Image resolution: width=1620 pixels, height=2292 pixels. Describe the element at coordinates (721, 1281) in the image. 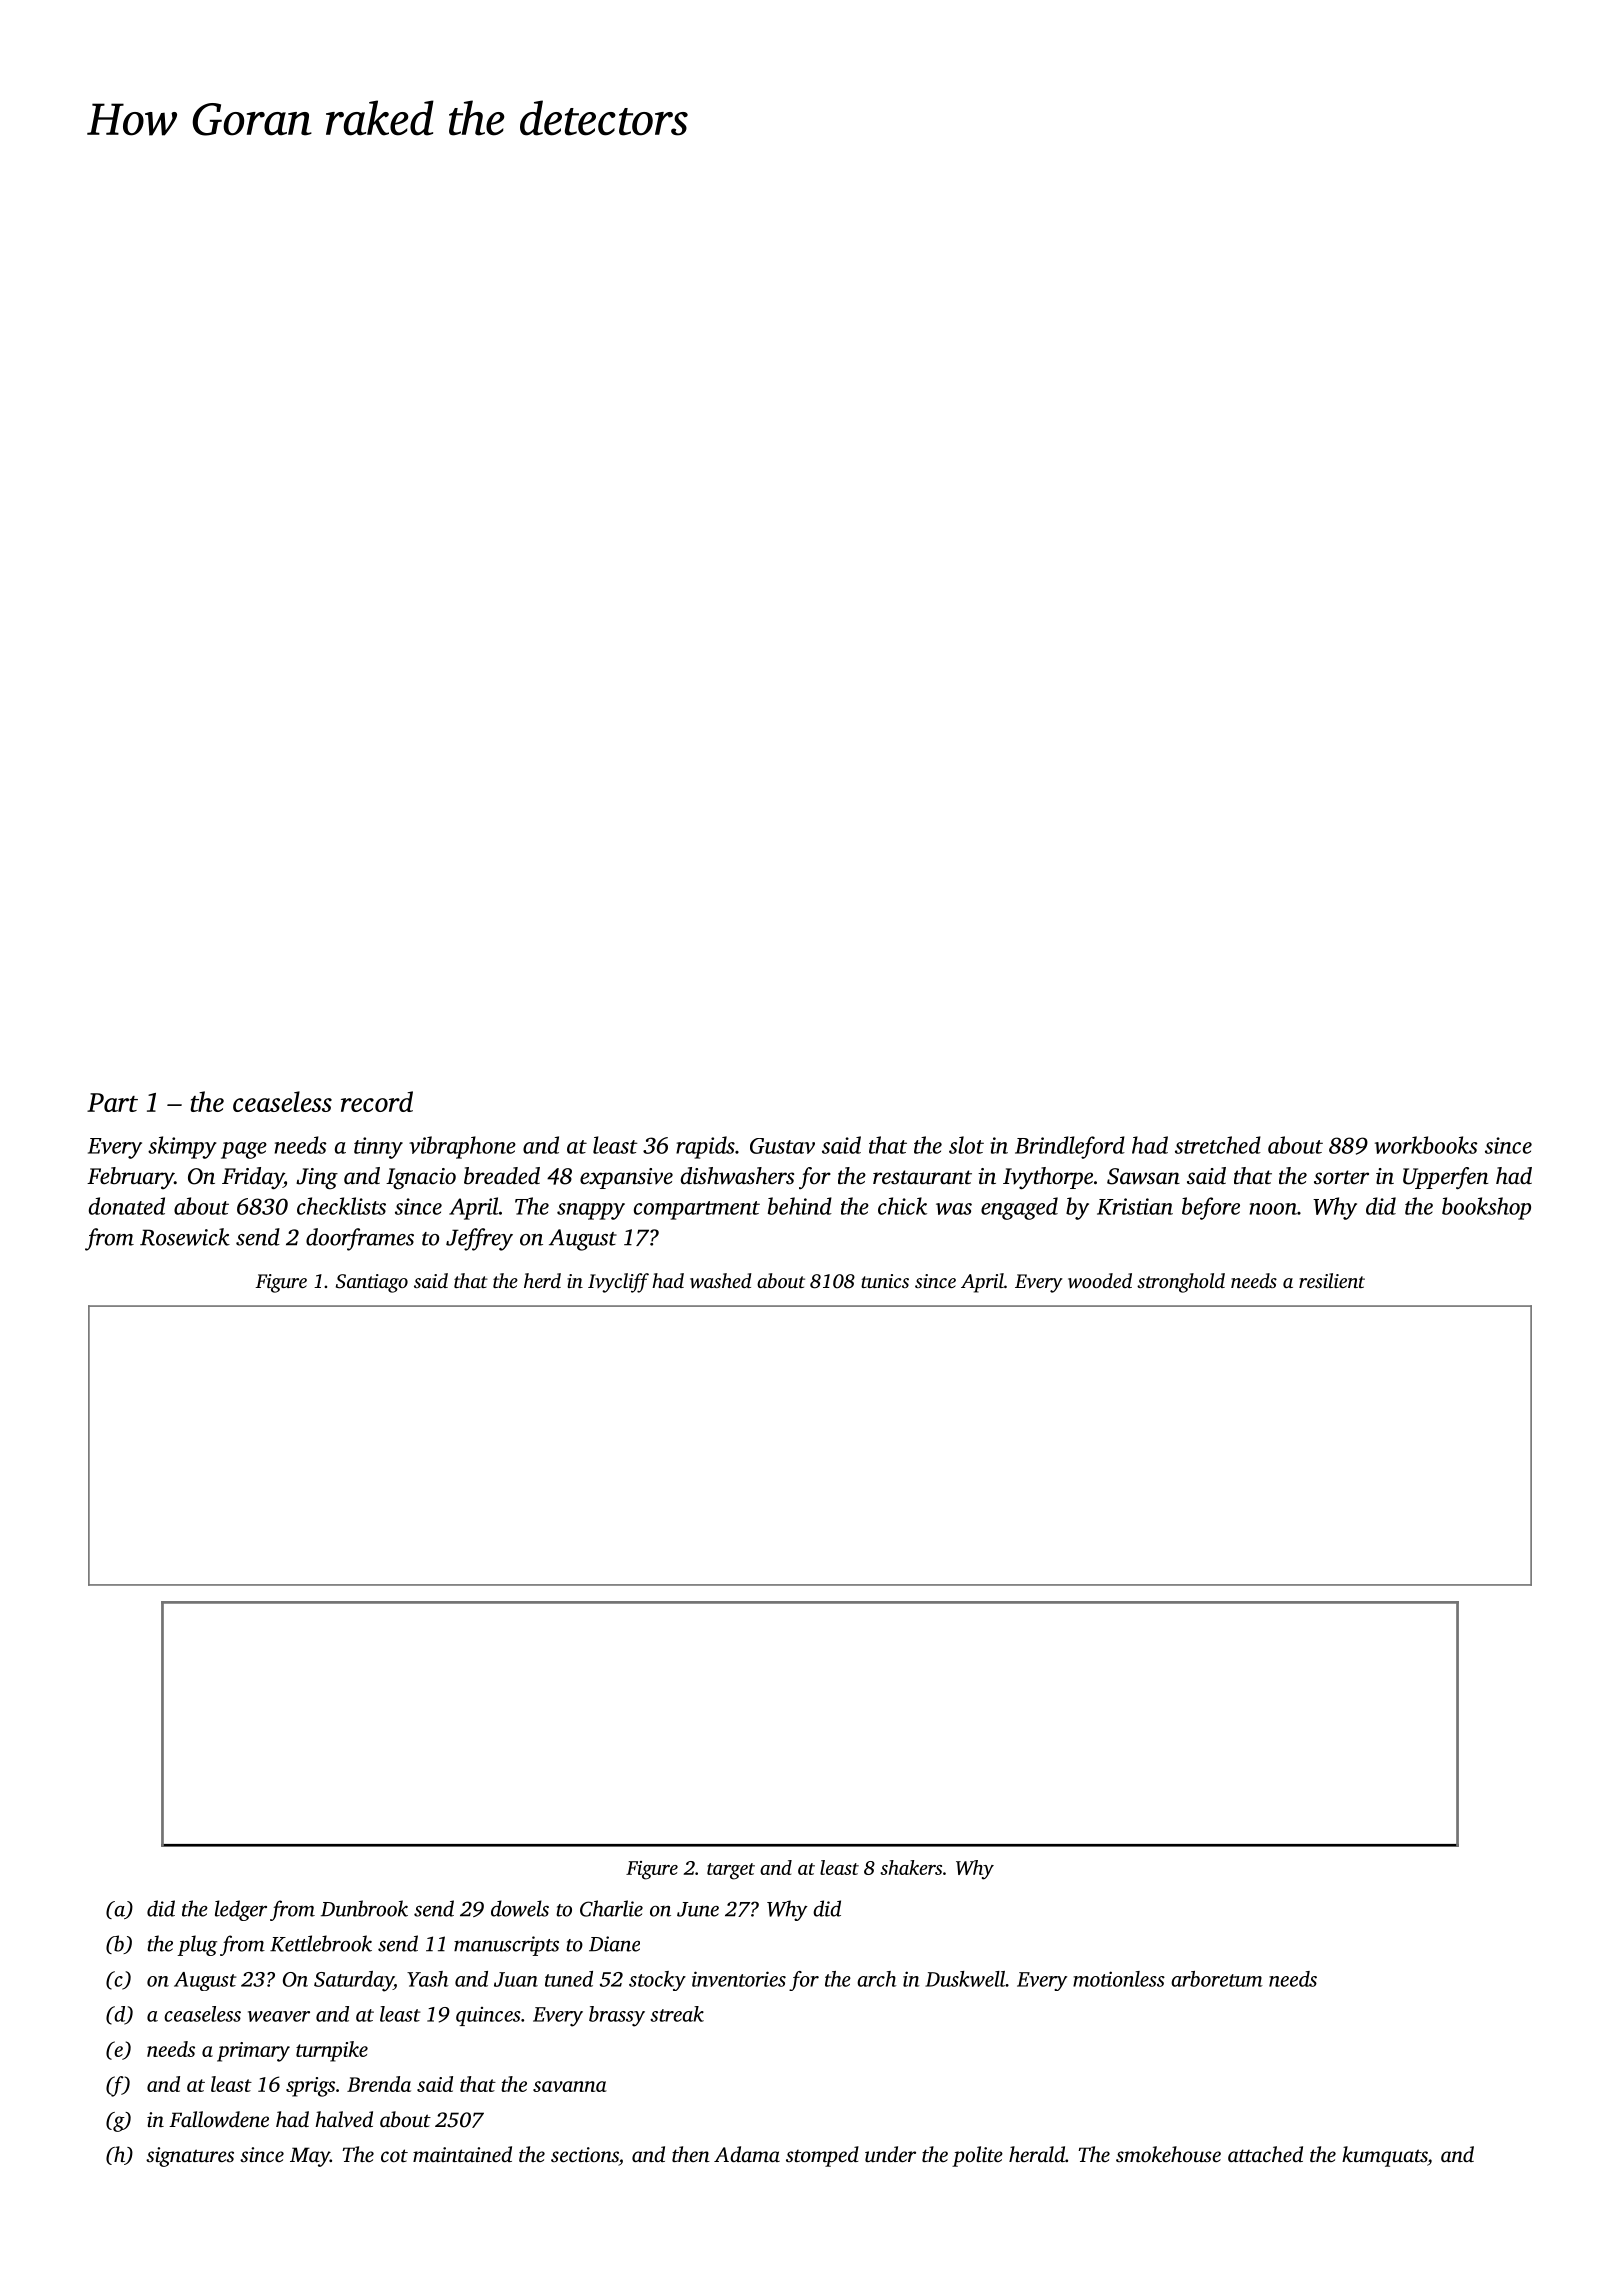

I see `washed` at that location.
